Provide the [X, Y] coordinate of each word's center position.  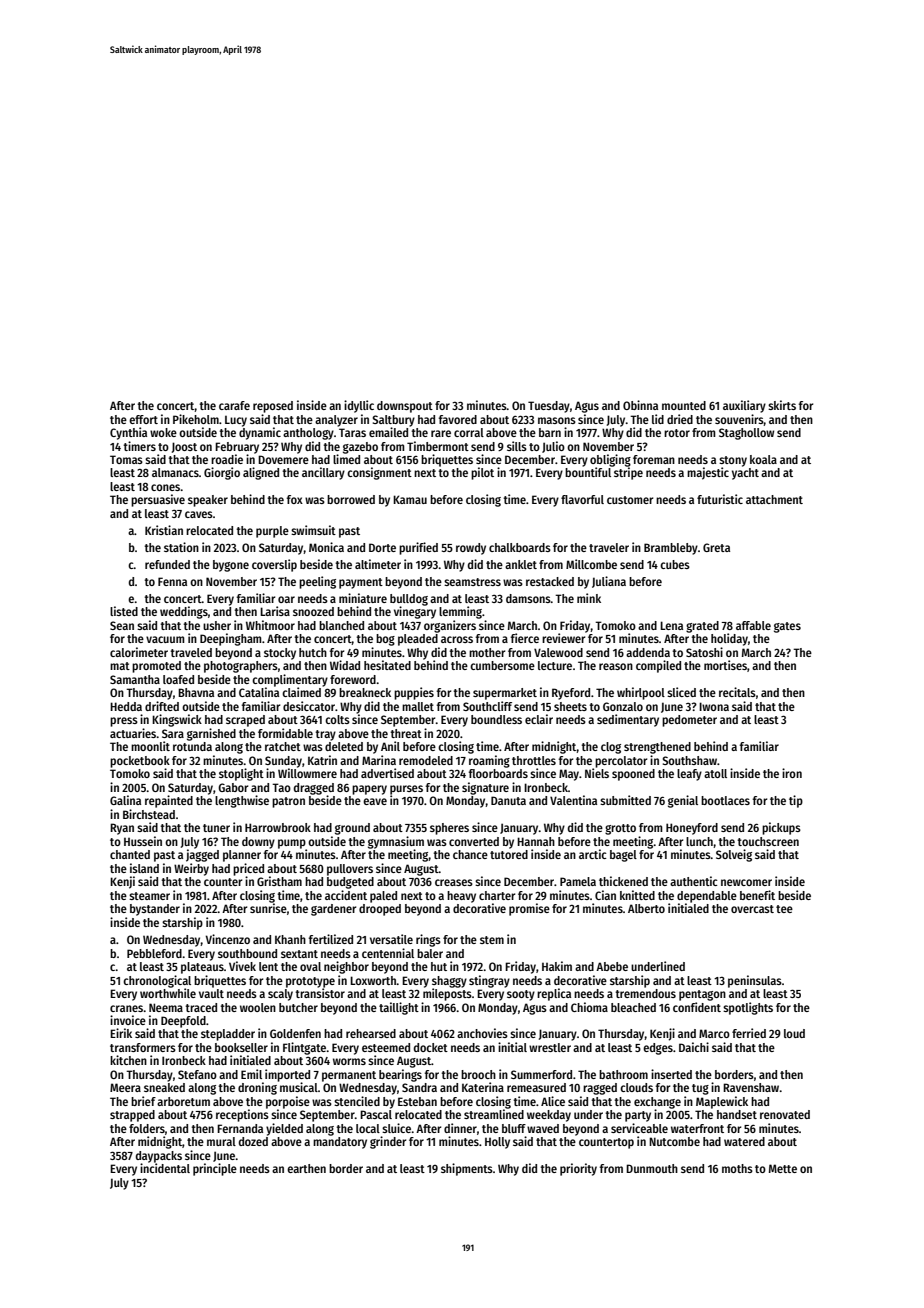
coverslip [274, 565]
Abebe [612, 966]
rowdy [471, 549]
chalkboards [520, 547]
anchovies [482, 1033]
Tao [281, 787]
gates [787, 627]
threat [406, 733]
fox [295, 499]
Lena [671, 625]
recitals [737, 692]
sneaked [164, 1087]
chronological [157, 981]
